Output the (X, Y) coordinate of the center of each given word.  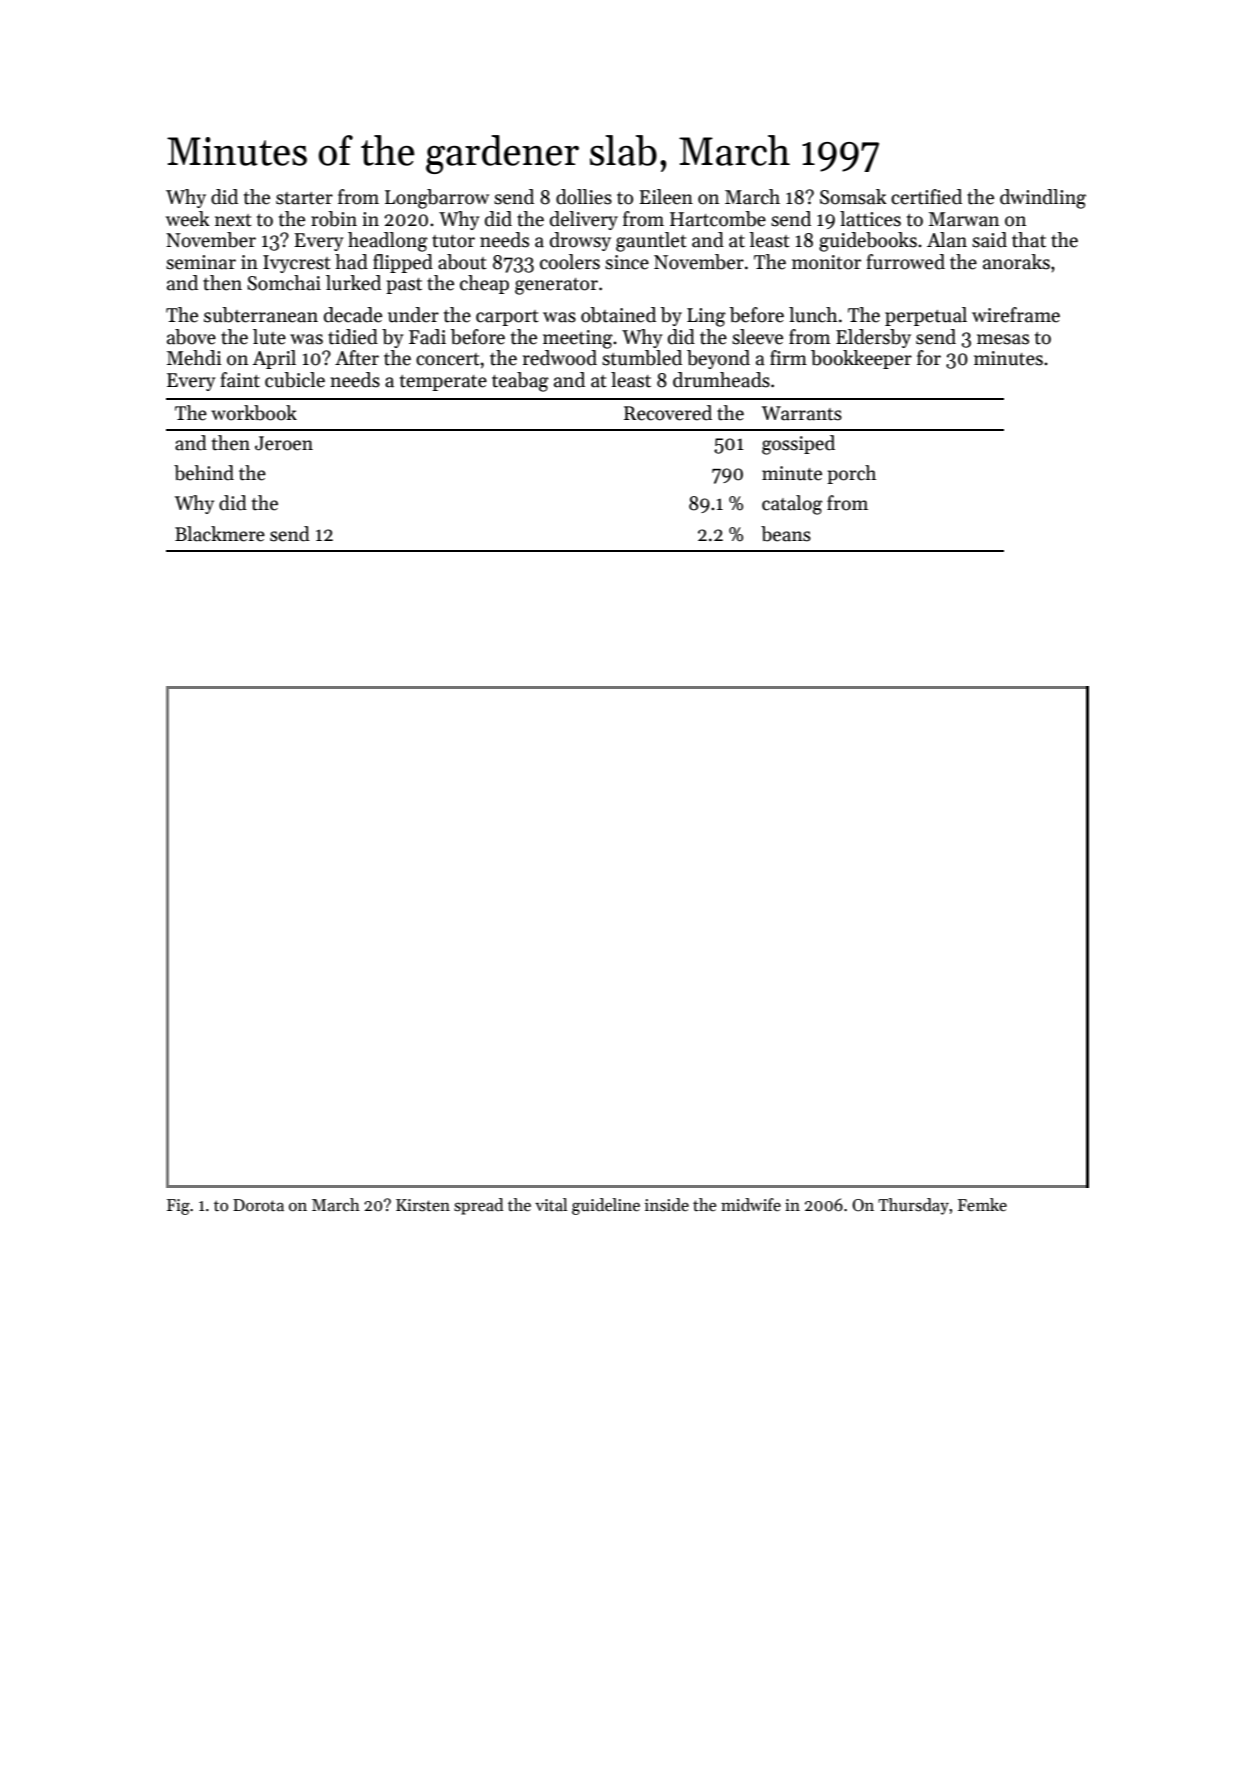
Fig (178, 1207)
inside (667, 1205)
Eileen (666, 197)
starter (304, 198)
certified (926, 197)
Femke (982, 1205)
